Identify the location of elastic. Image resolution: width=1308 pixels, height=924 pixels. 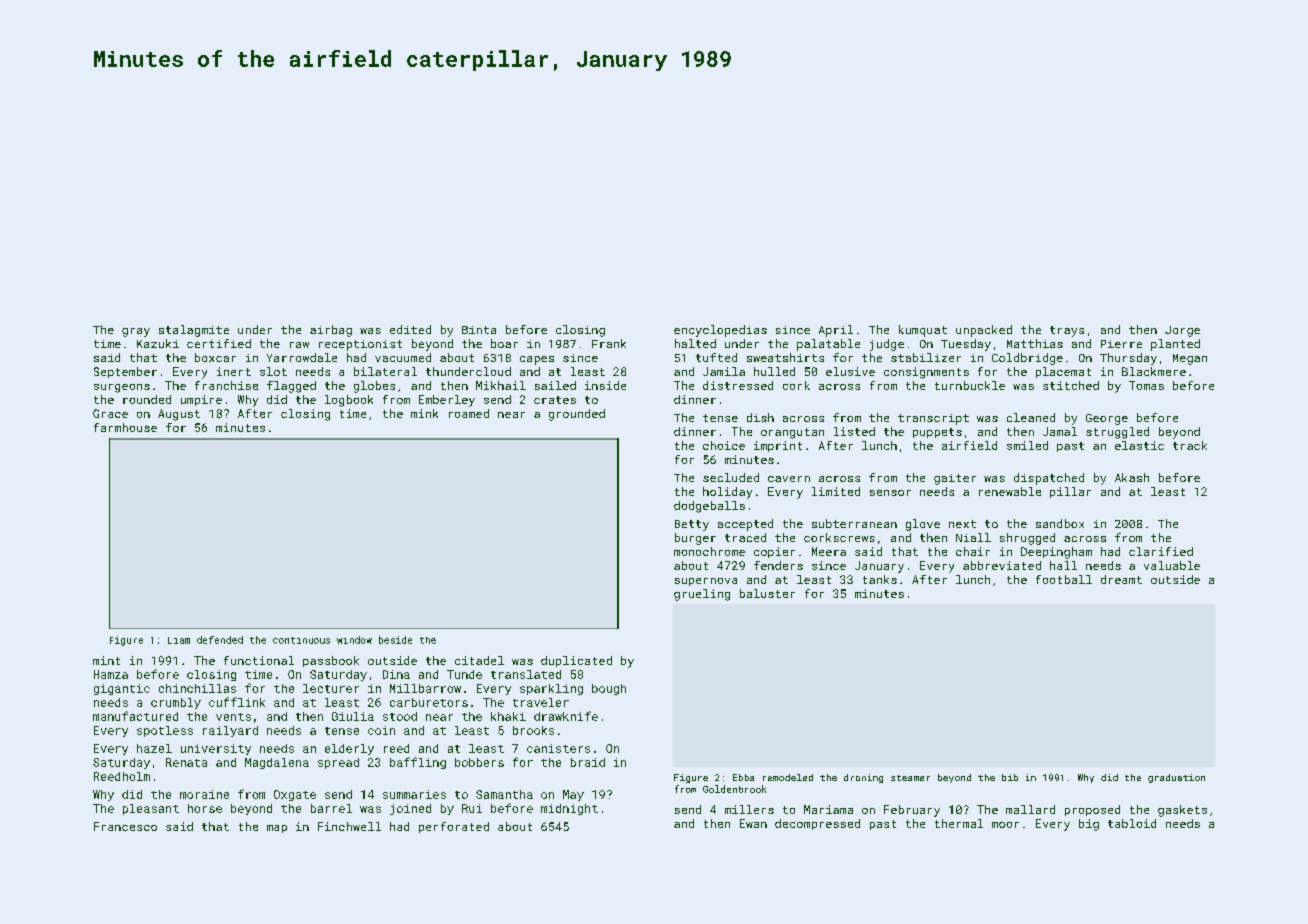
(1139, 445).
